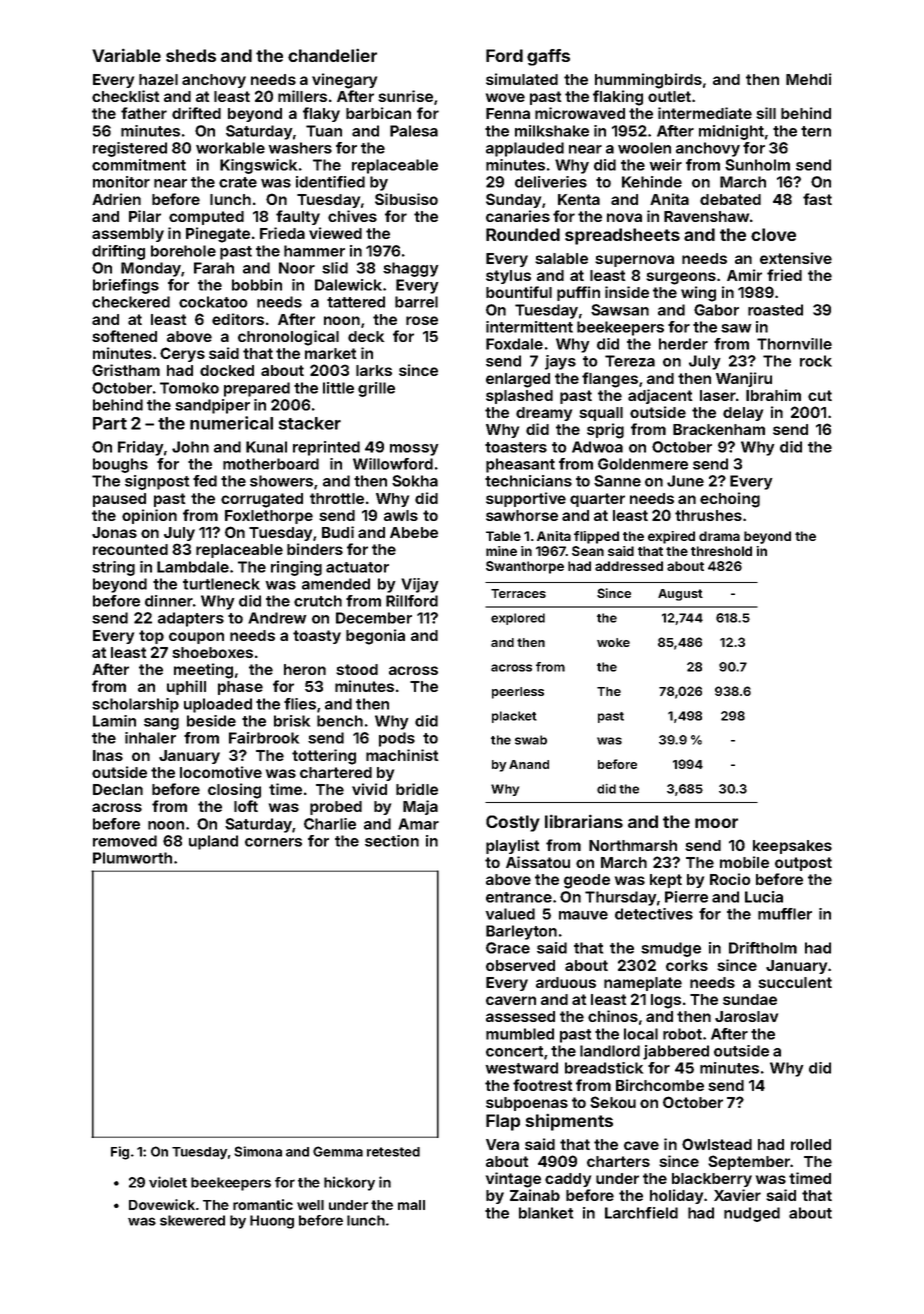 The height and width of the screenshot is (1314, 924). What do you see at coordinates (190, 447) in the screenshot?
I see `John` at bounding box center [190, 447].
